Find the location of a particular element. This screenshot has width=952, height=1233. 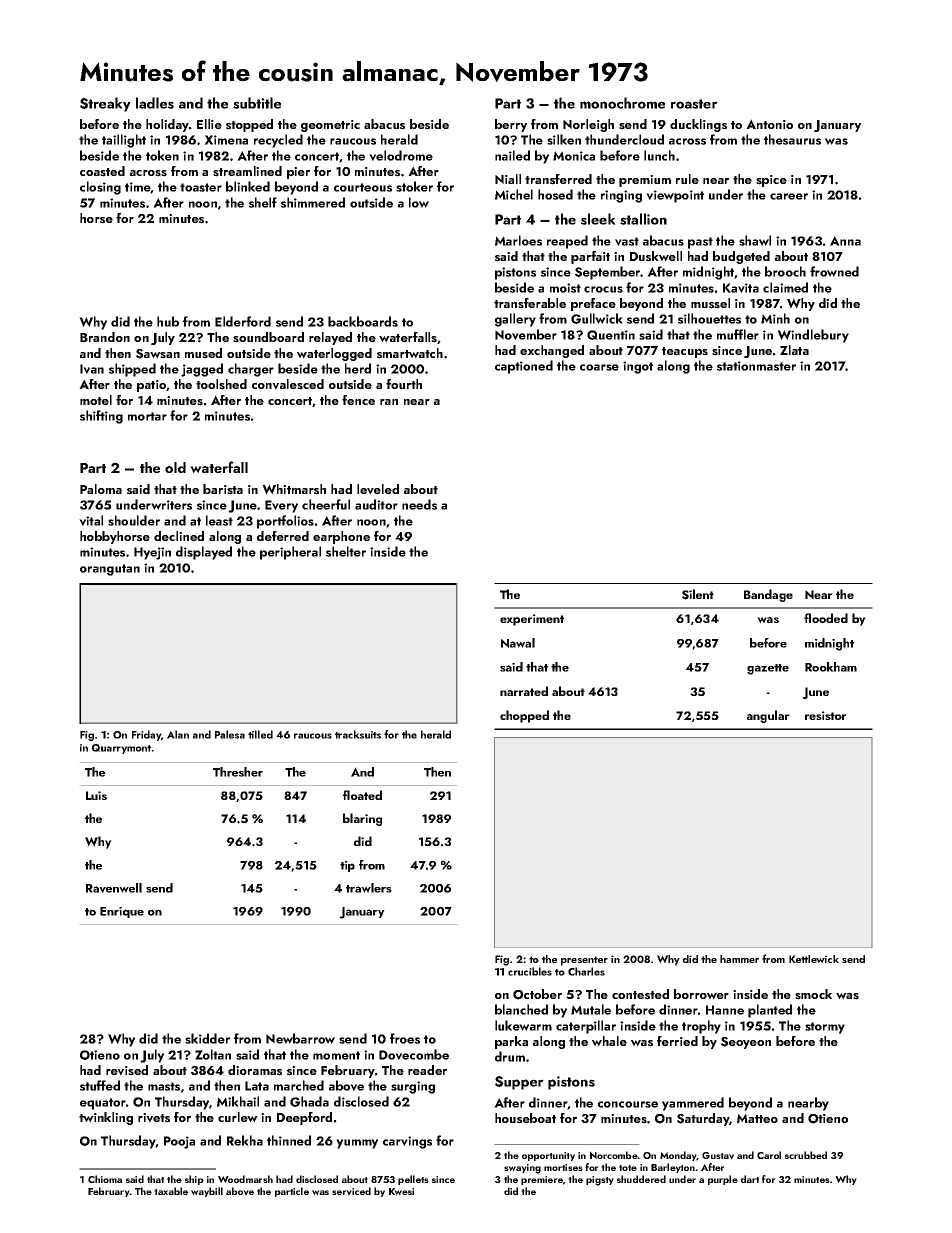

floated is located at coordinates (362, 795).
